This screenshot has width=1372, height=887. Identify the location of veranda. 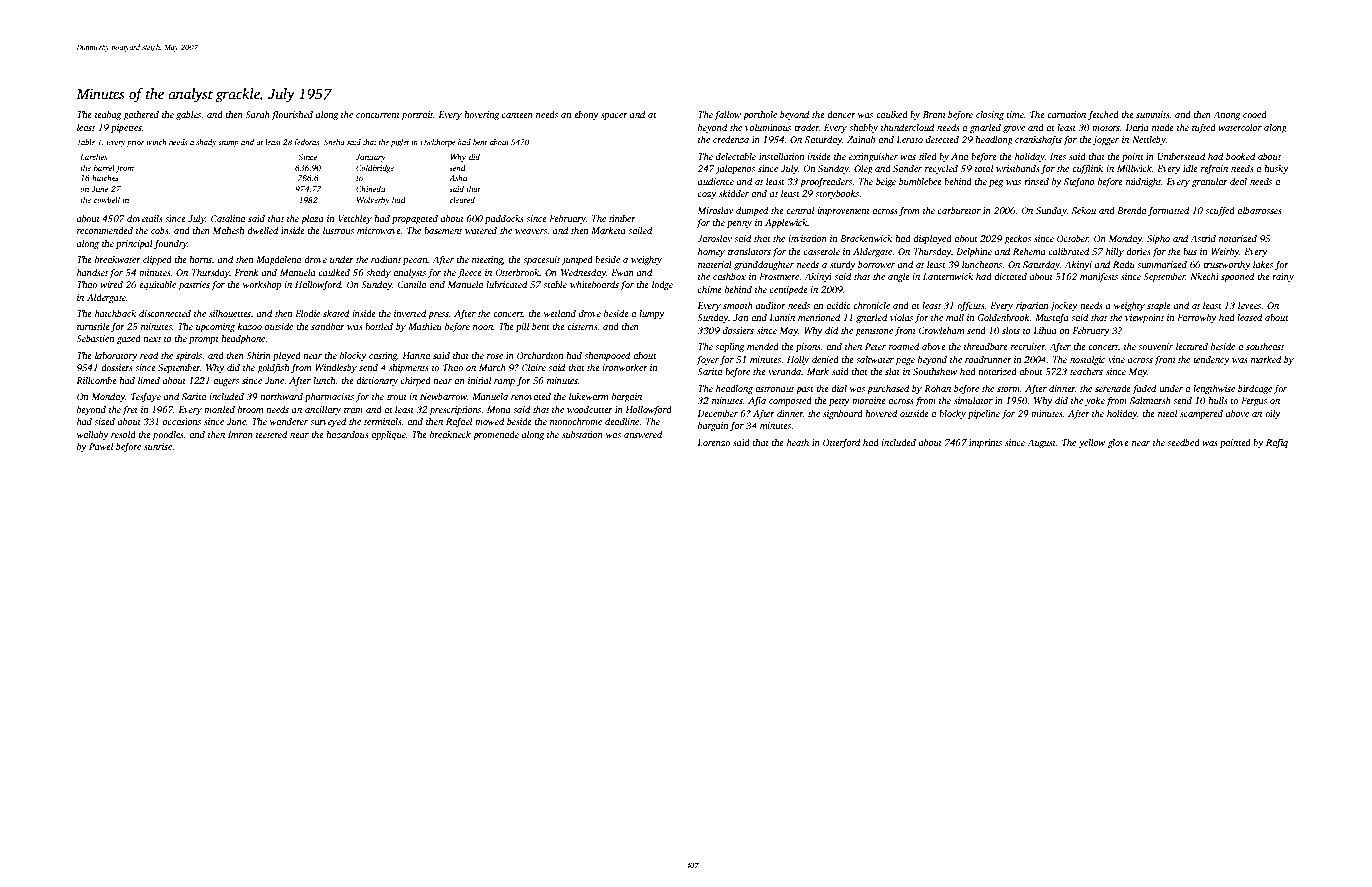
(785, 371).
